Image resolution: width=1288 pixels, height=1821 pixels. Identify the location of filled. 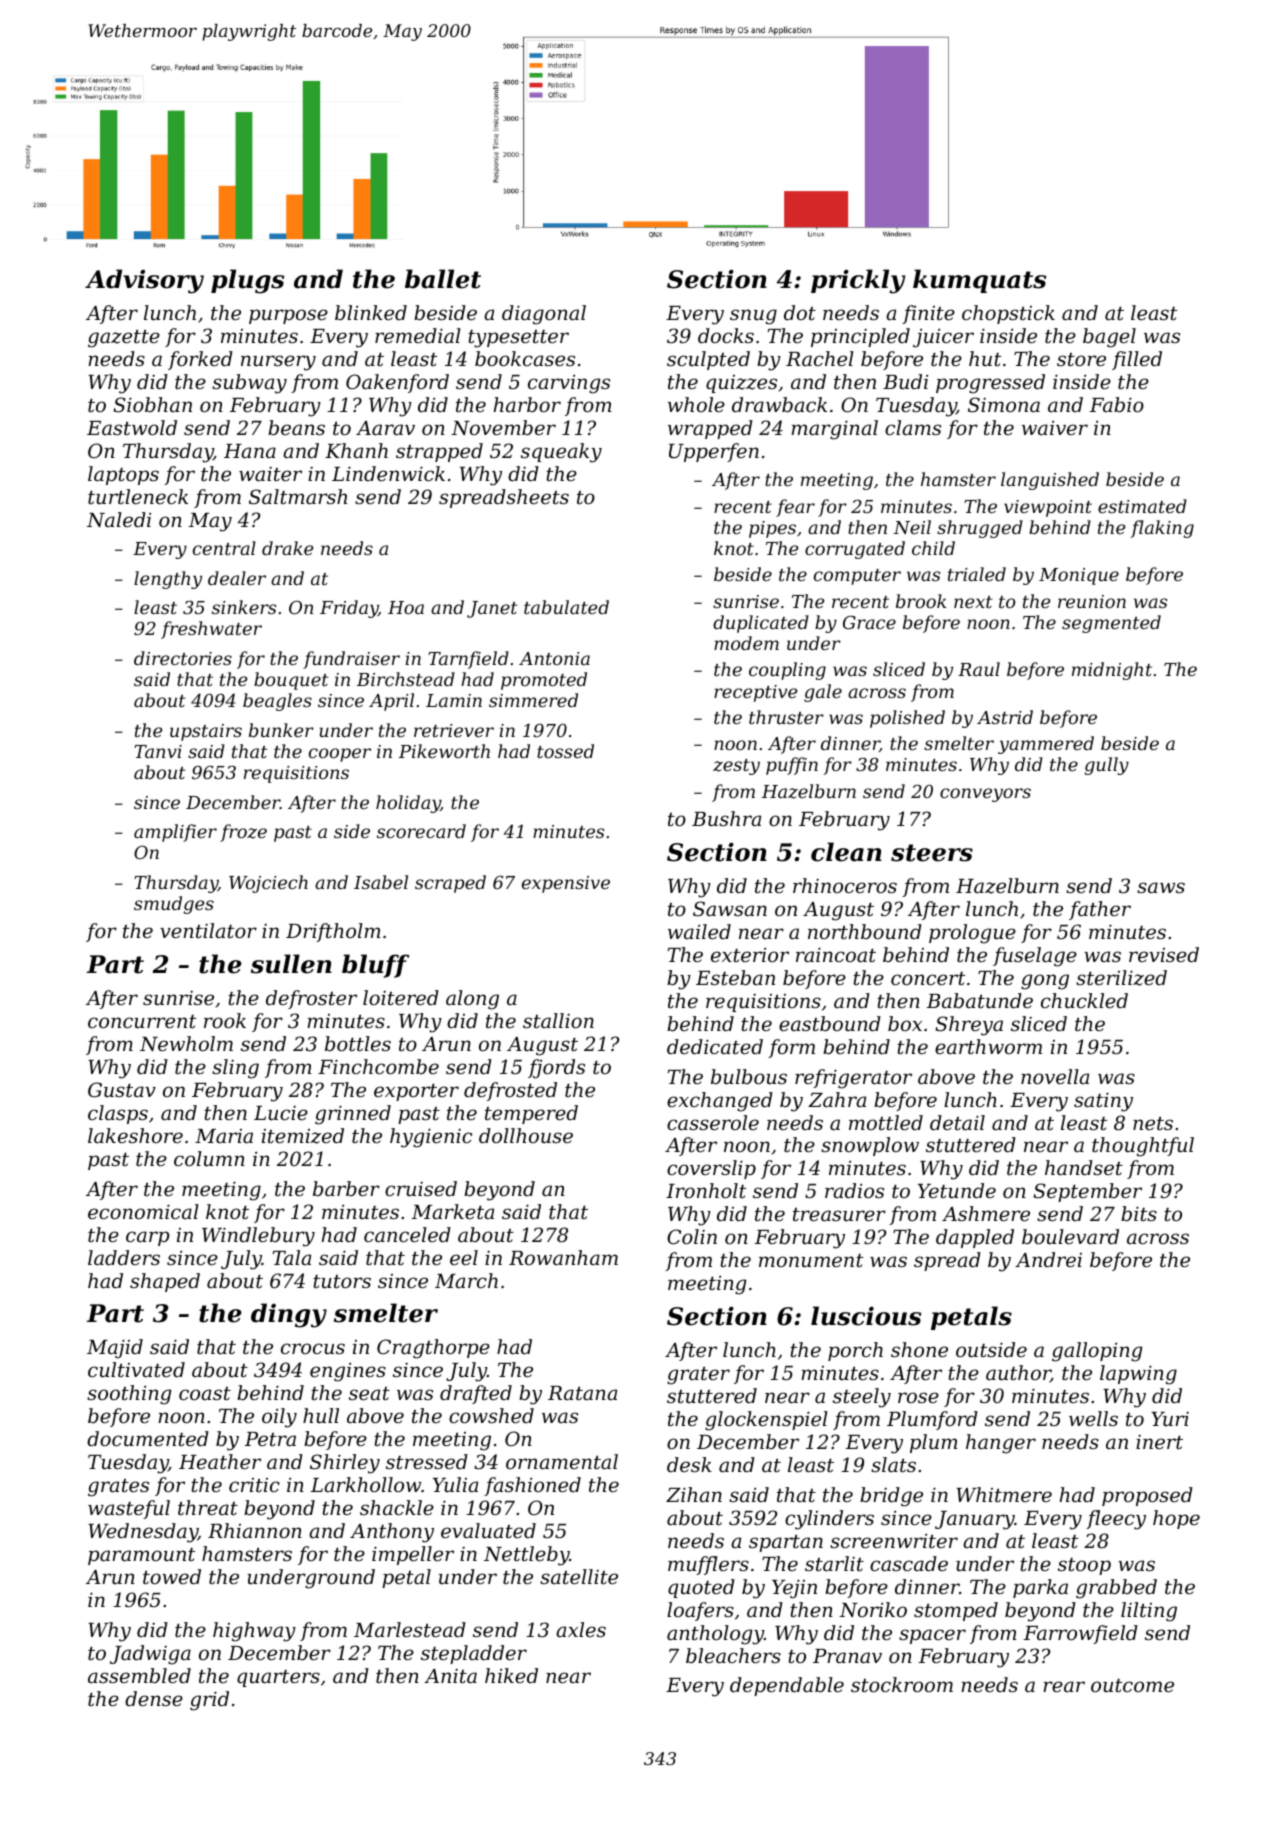
(1137, 360).
